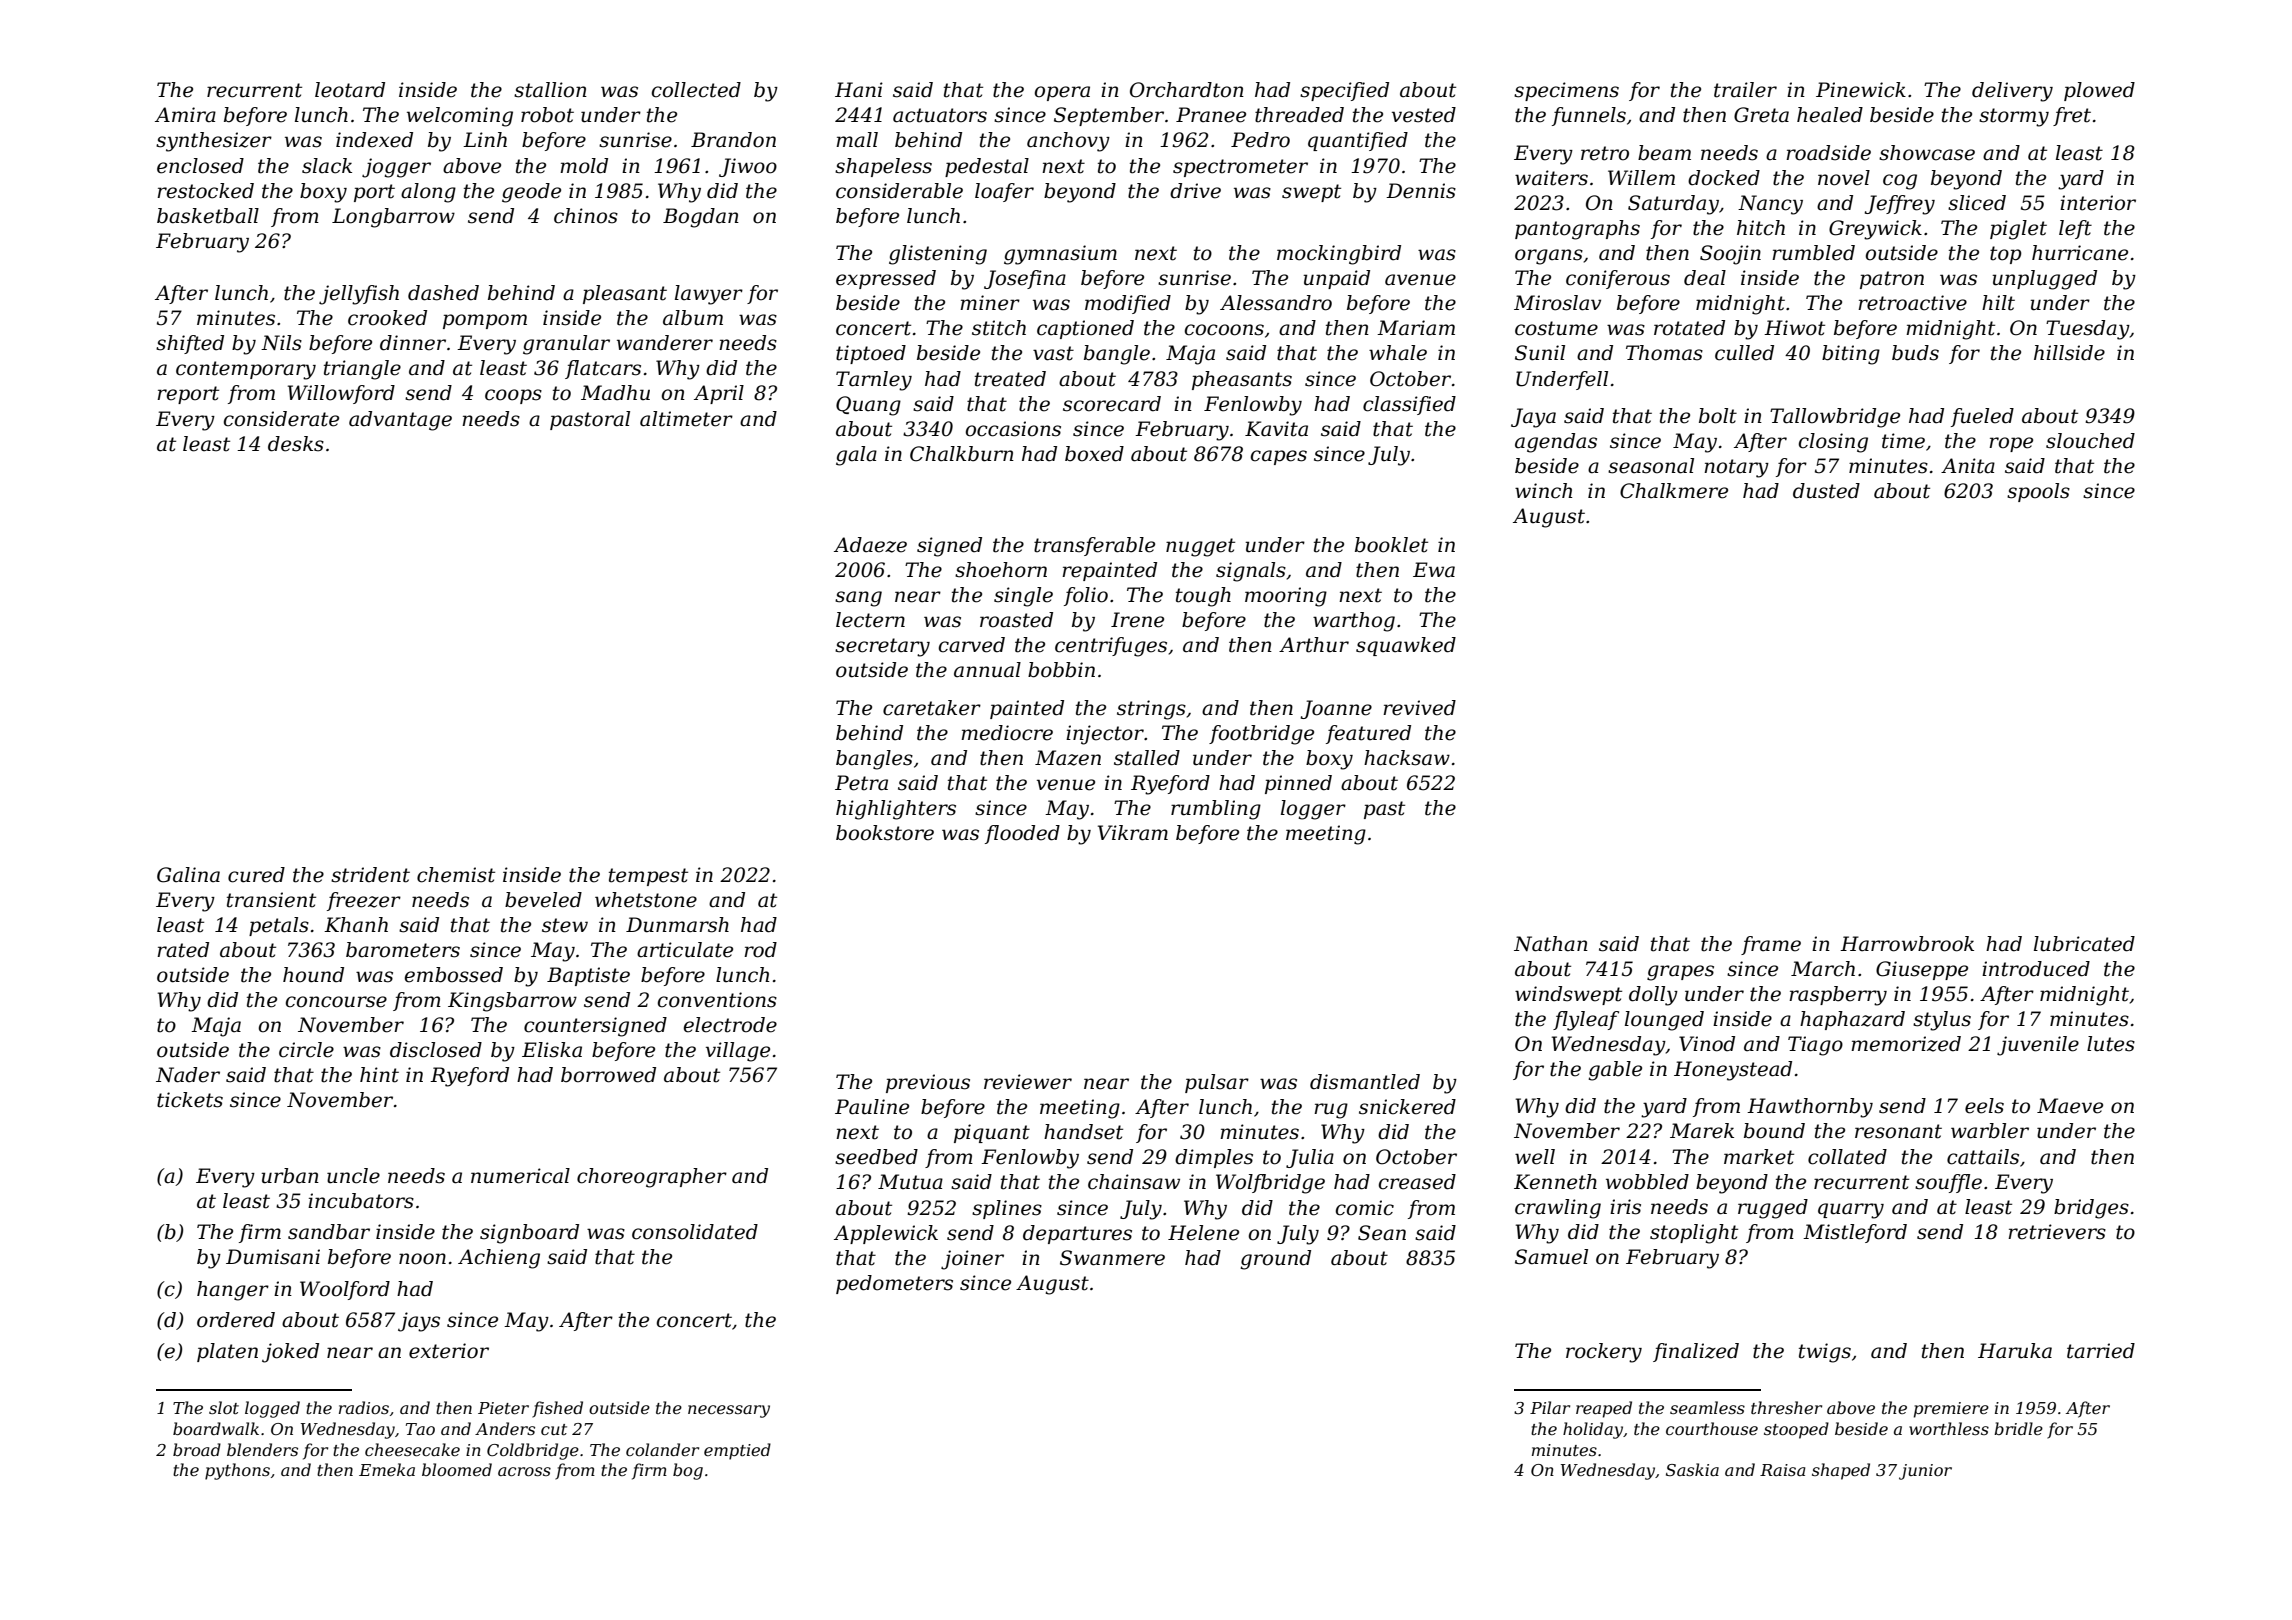 The height and width of the image is (1620, 2292). What do you see at coordinates (1004, 192) in the image?
I see `loafer` at bounding box center [1004, 192].
